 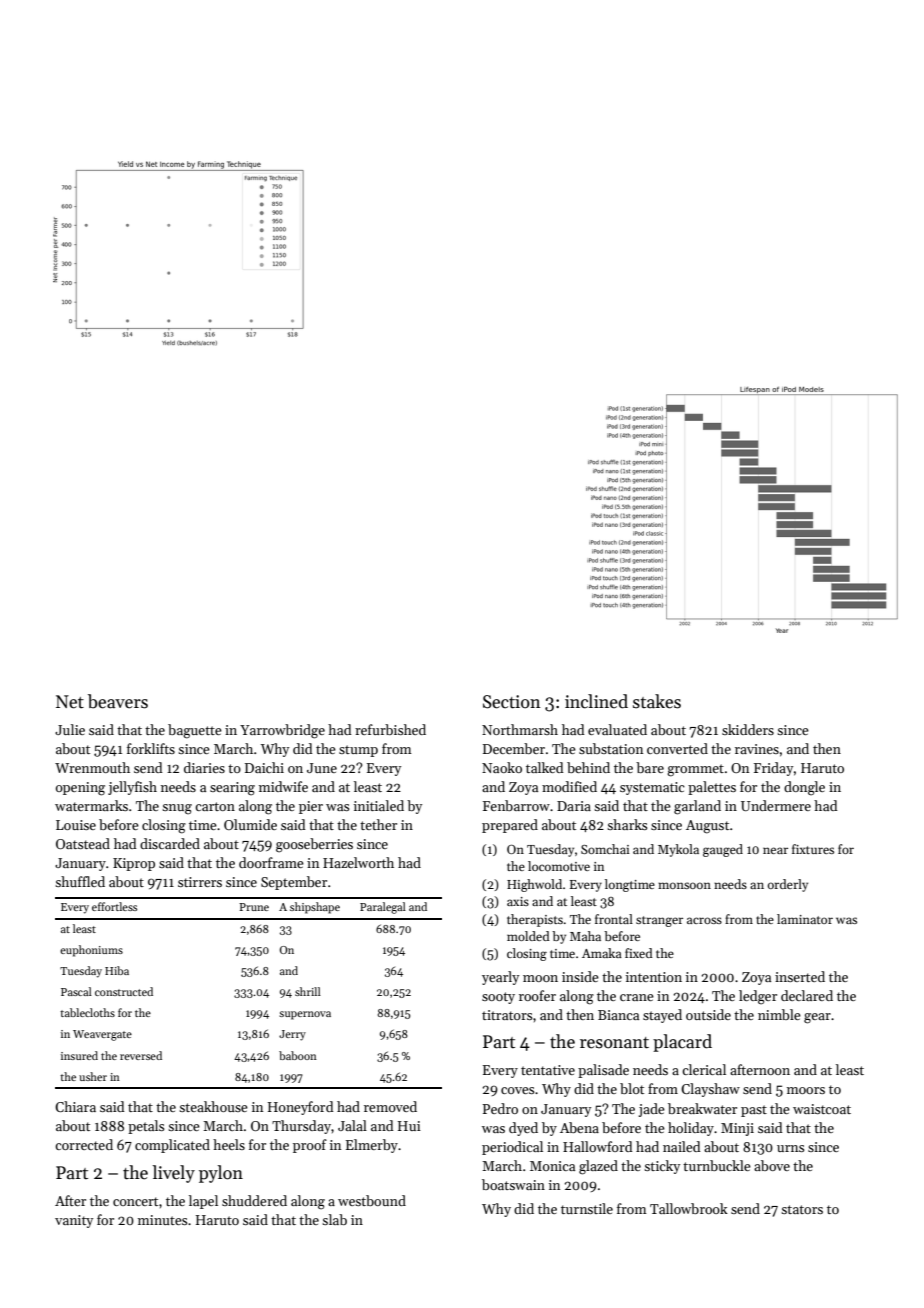 What do you see at coordinates (334, 1219) in the image?
I see `slab` at bounding box center [334, 1219].
